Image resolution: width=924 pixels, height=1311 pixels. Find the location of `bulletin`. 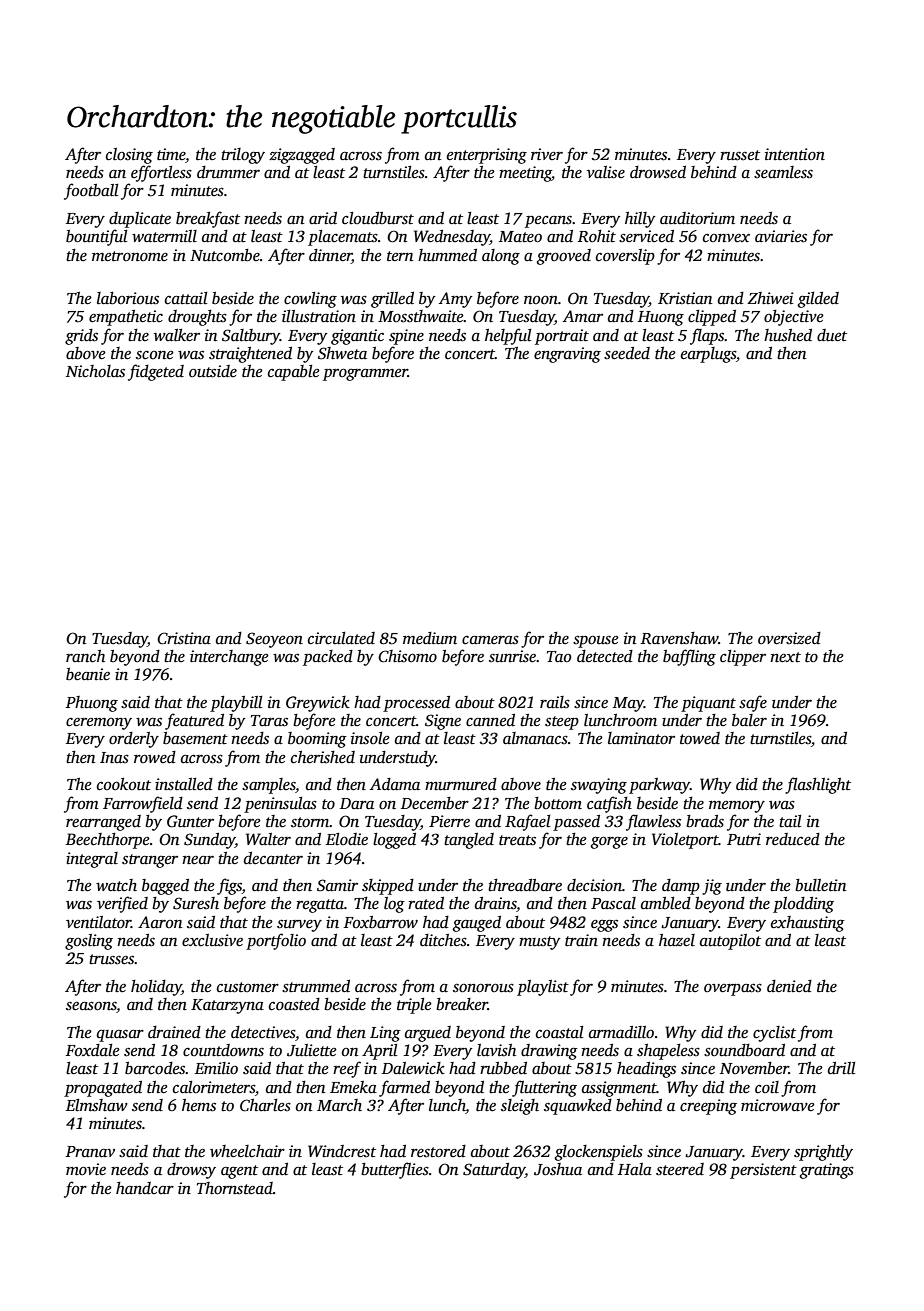

bulletin is located at coordinates (821, 885).
